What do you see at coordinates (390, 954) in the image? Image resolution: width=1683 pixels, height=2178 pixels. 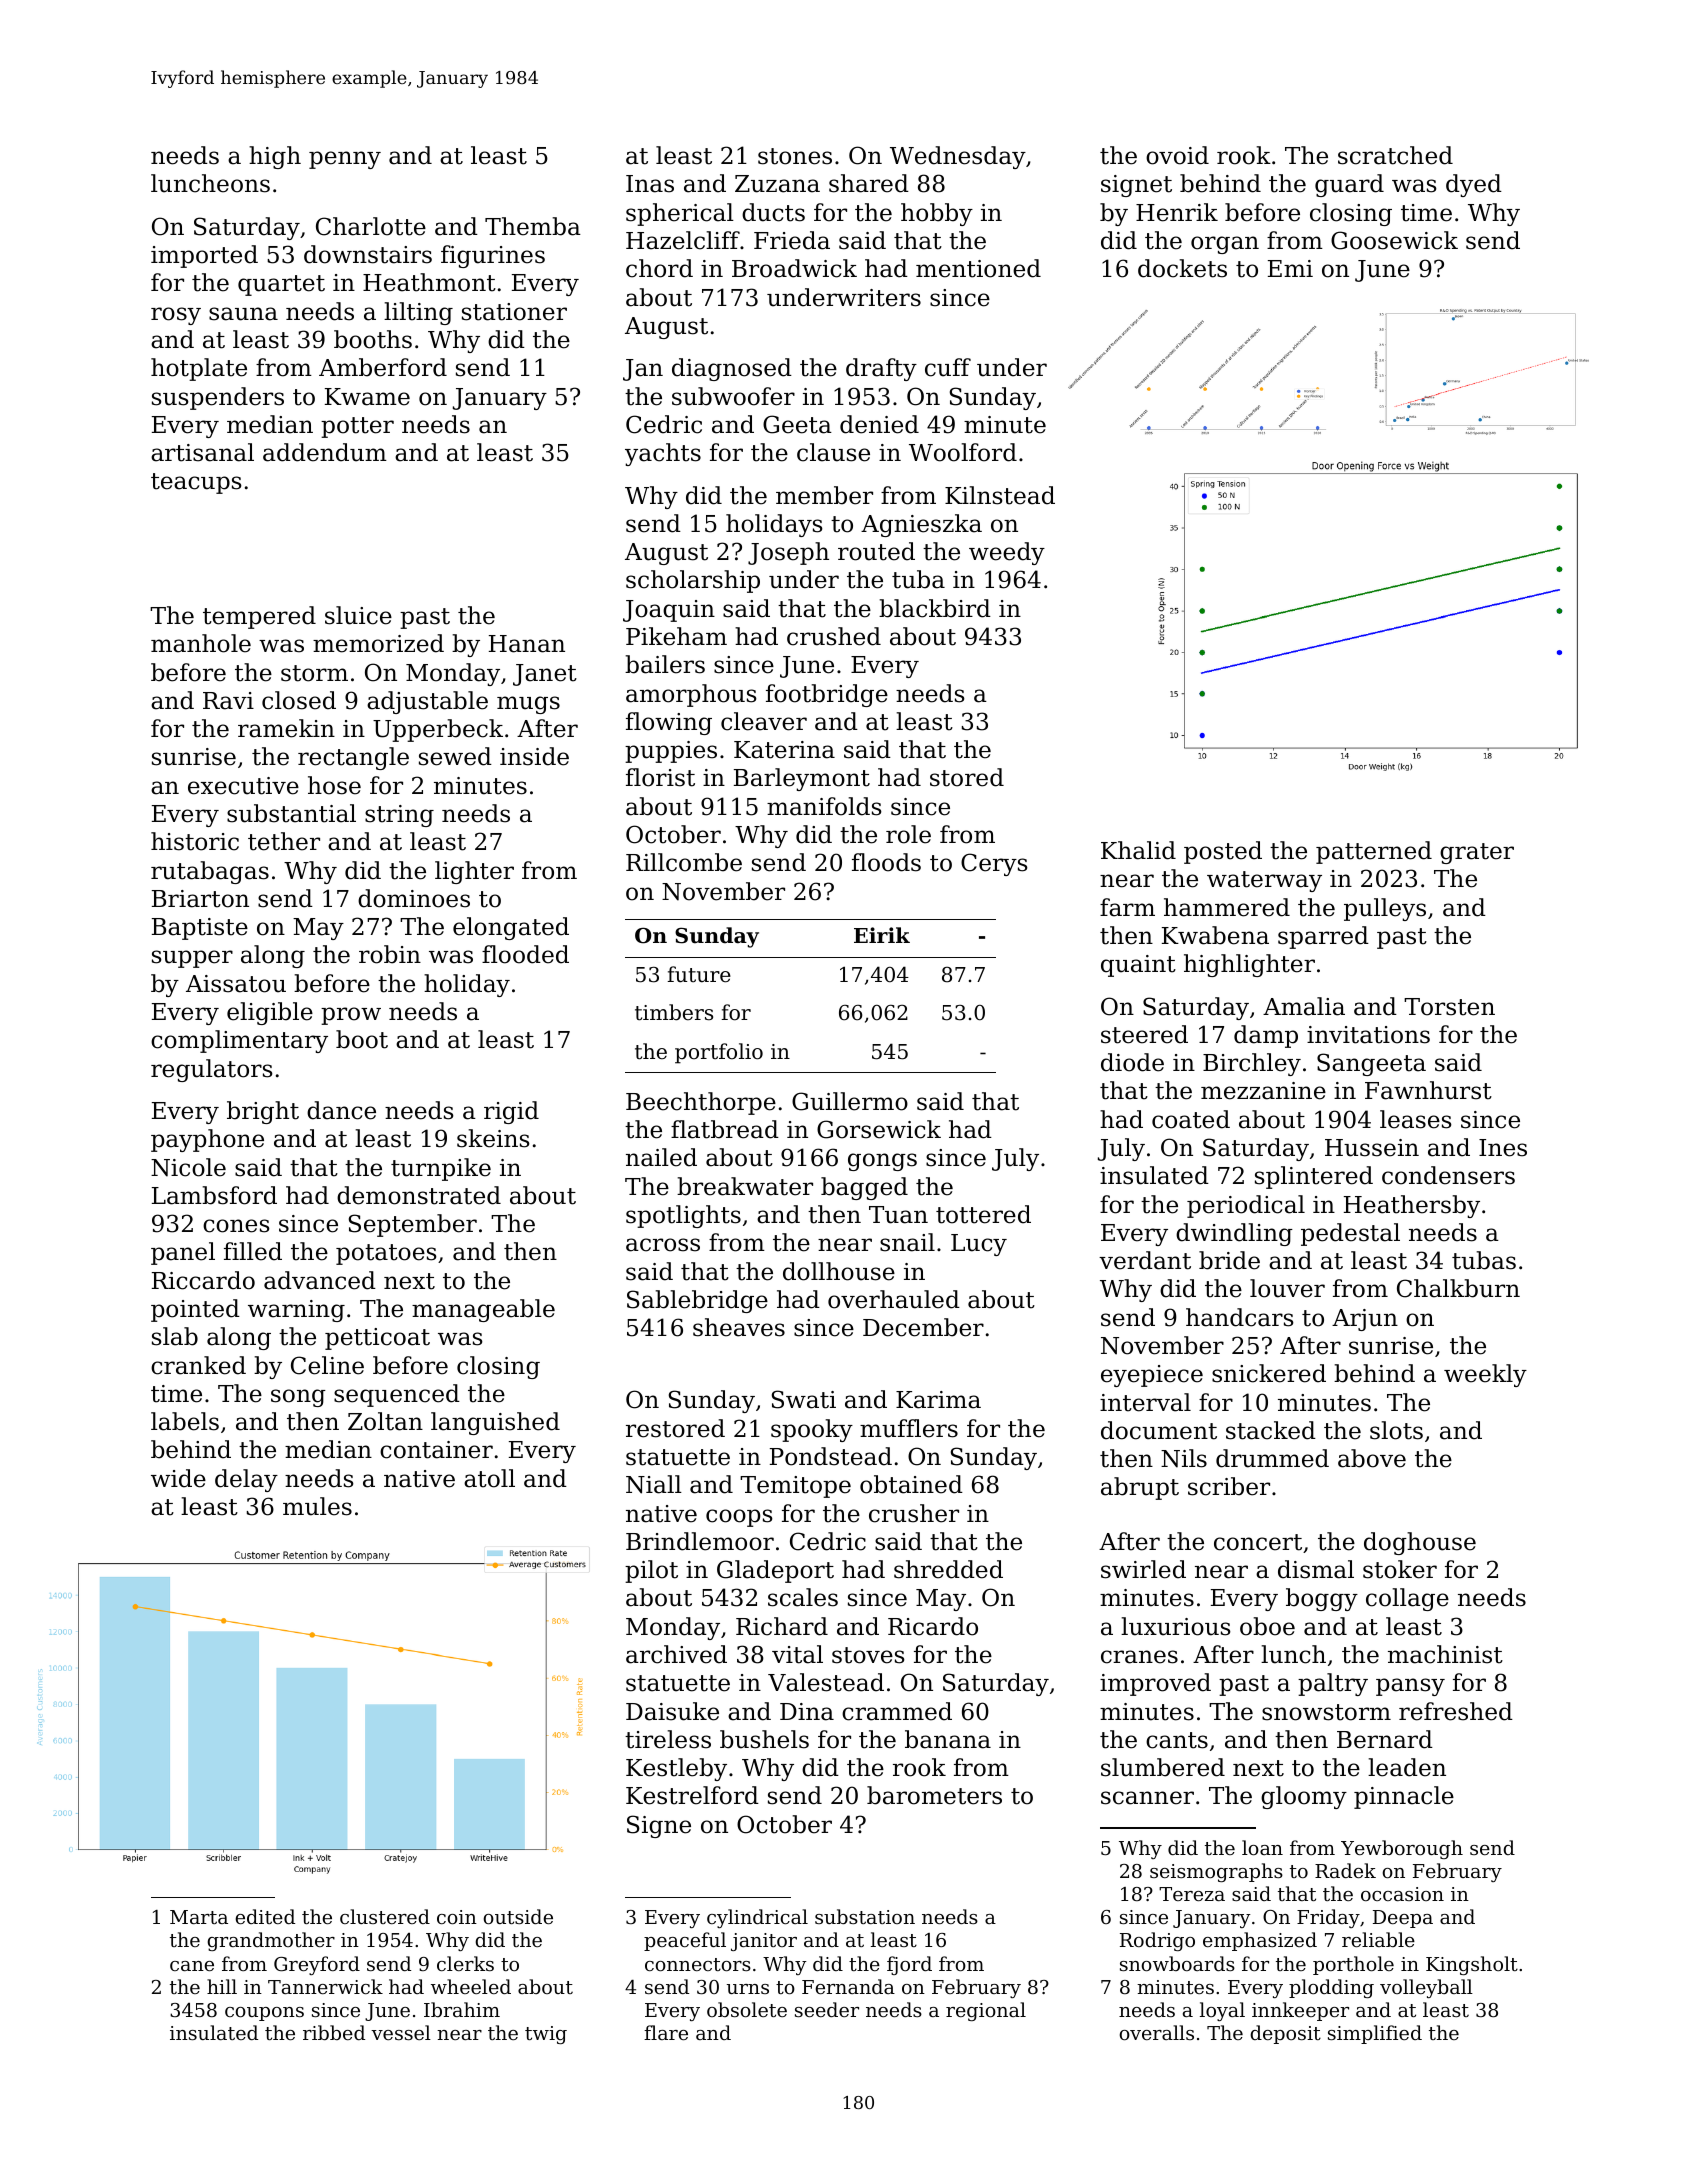 I see `robin` at bounding box center [390, 954].
